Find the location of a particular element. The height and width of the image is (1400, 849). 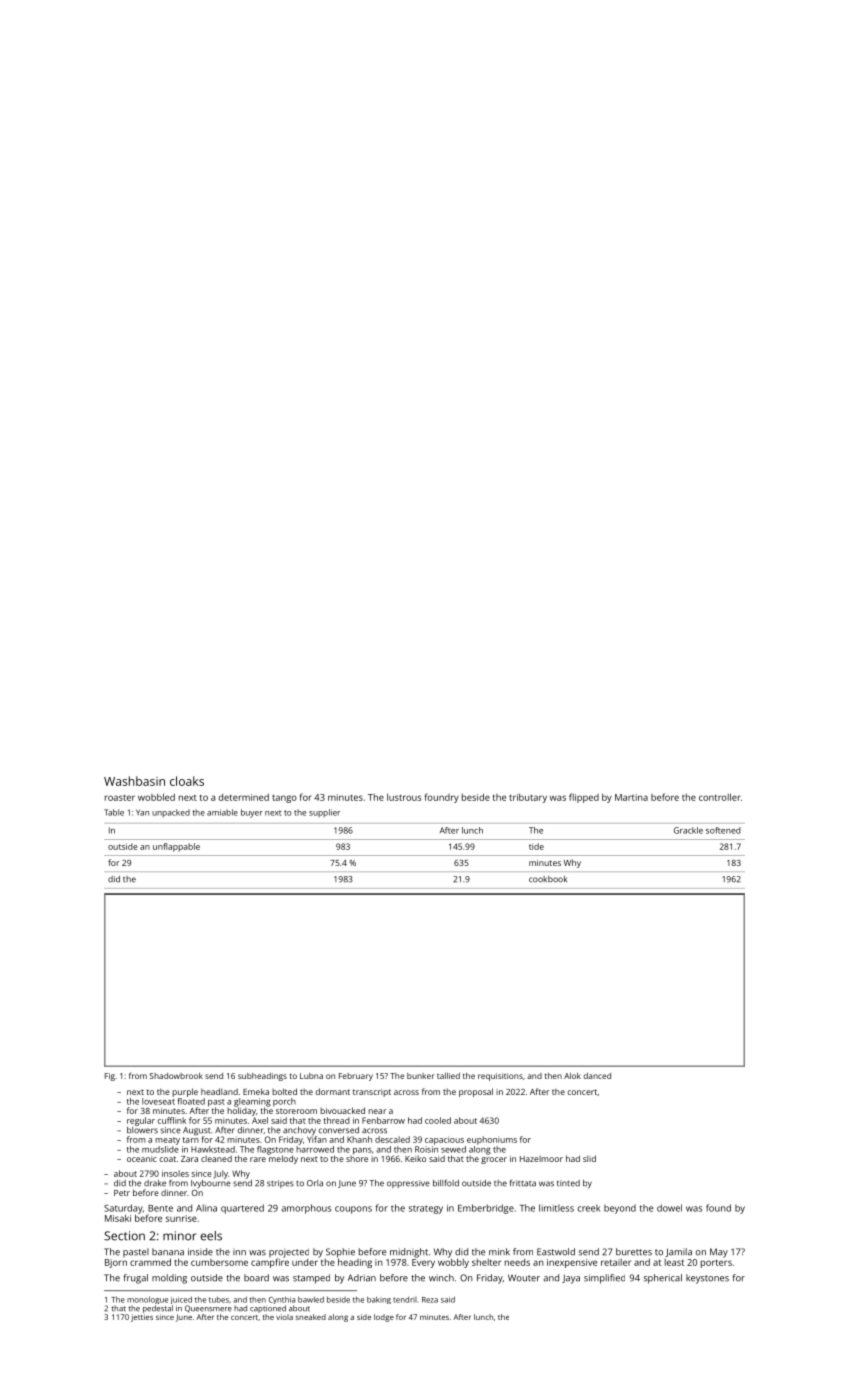

regular is located at coordinates (141, 1121).
